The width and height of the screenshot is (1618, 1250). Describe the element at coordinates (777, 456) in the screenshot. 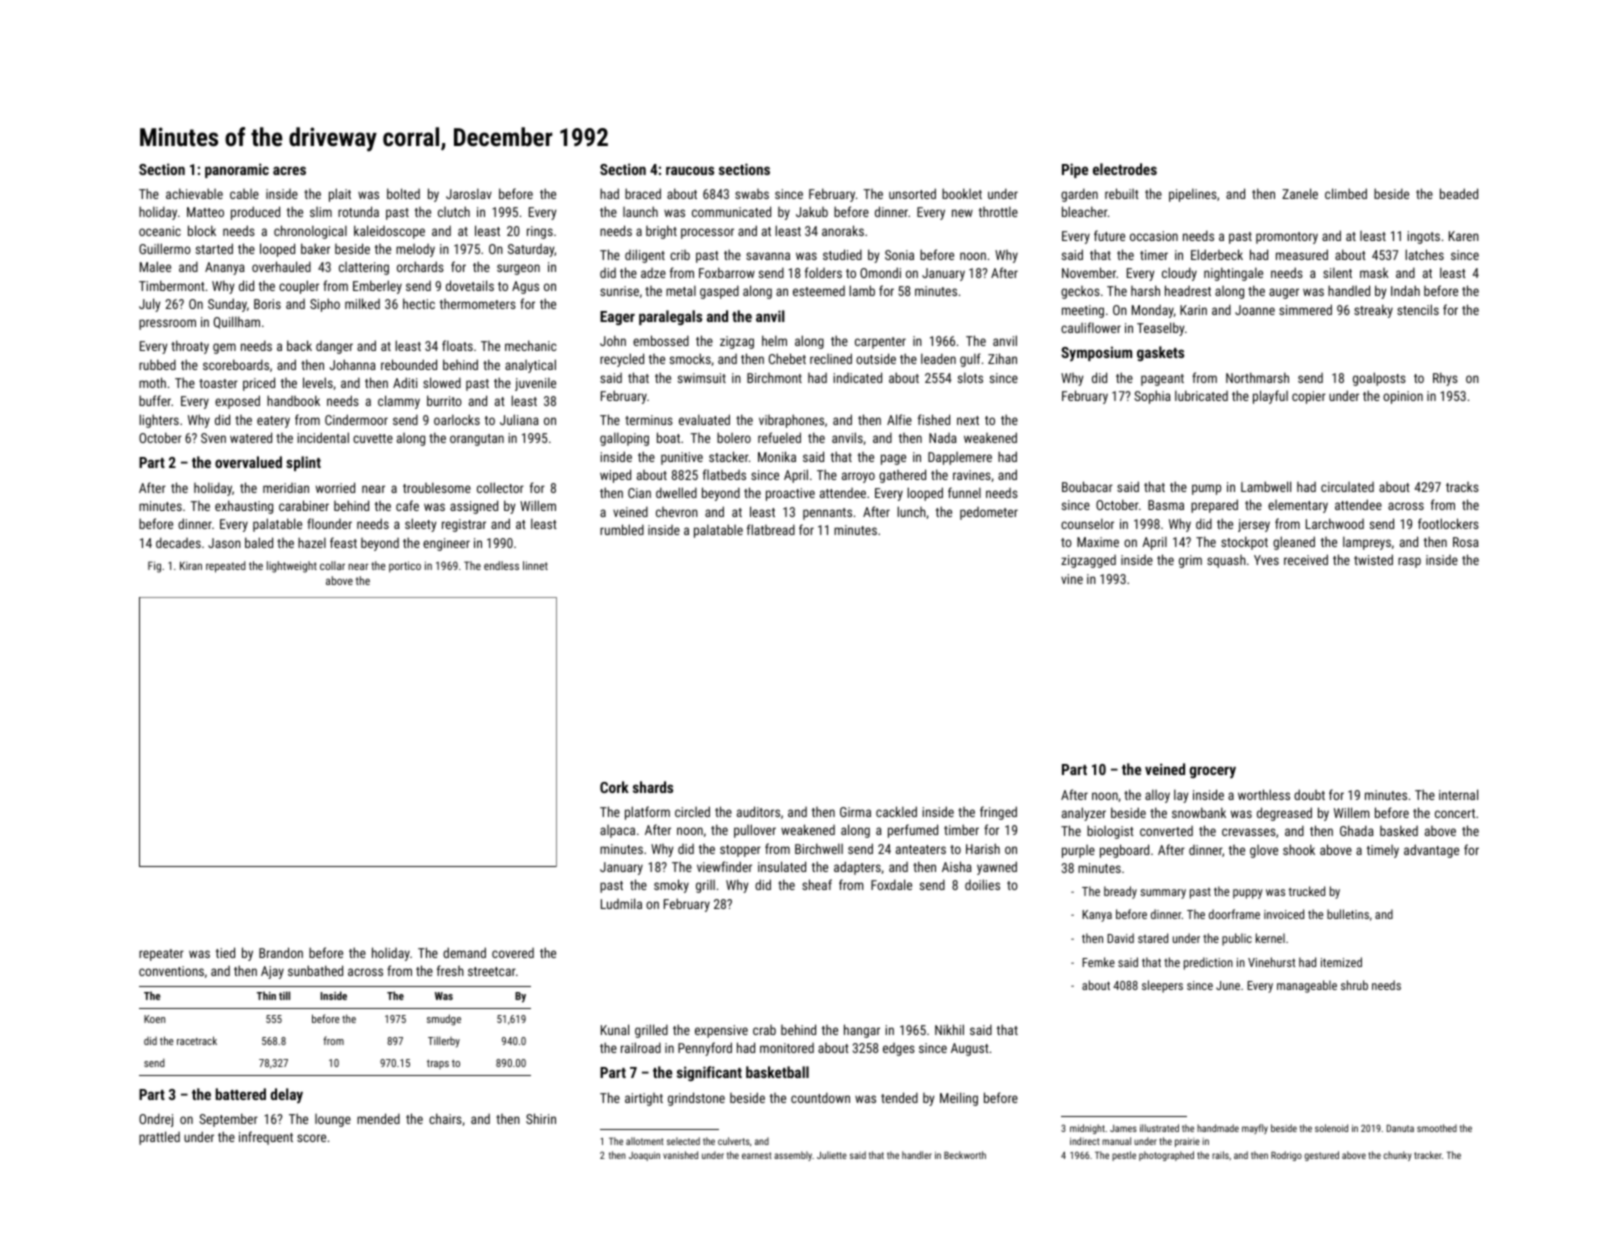

I see `Monika` at that location.
